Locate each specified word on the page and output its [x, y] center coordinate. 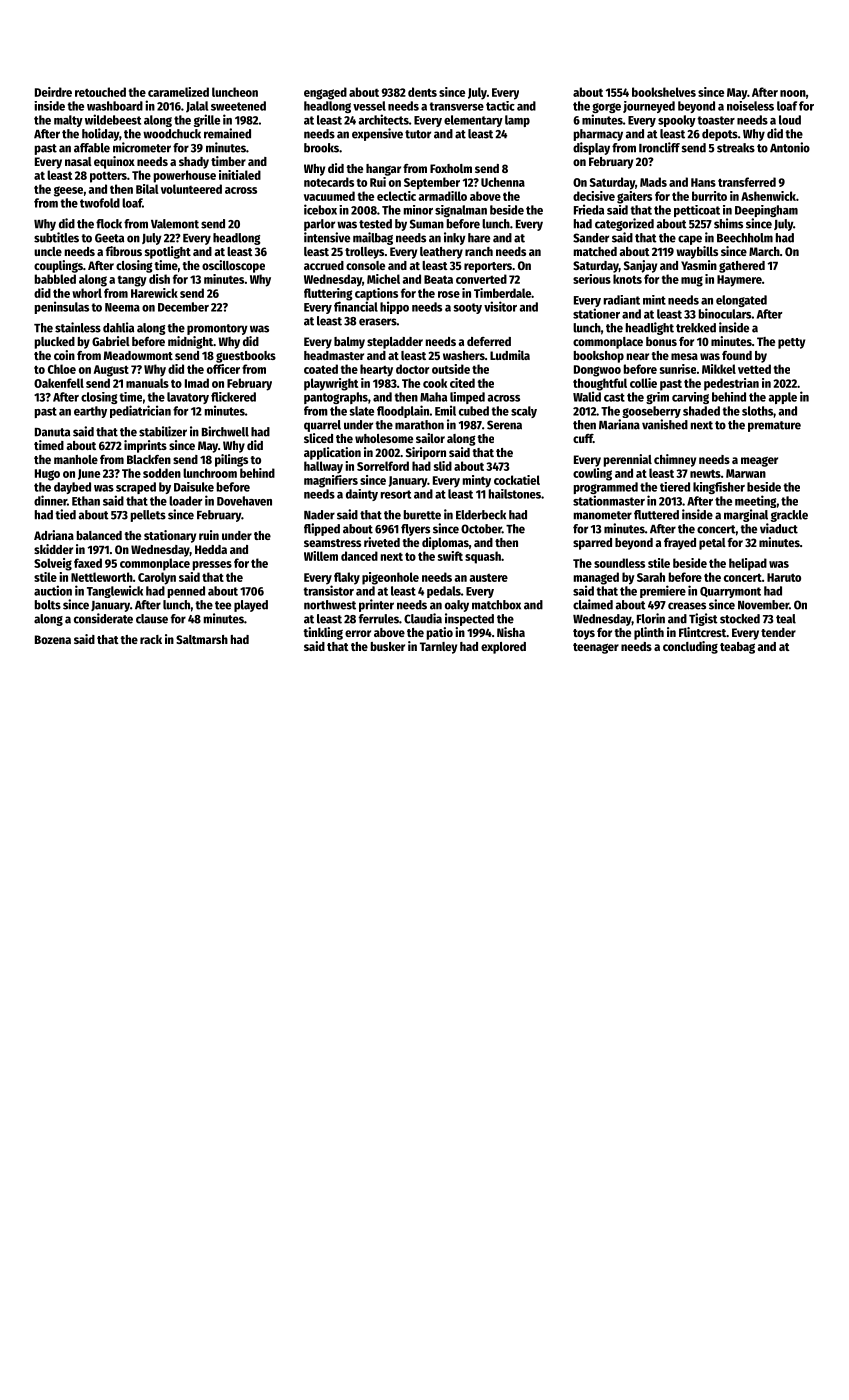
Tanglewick [115, 591]
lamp [517, 121]
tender [778, 632]
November [763, 605]
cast [614, 397]
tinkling [323, 633]
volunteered [191, 189]
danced [359, 556]
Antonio [790, 147]
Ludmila [510, 355]
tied [65, 514]
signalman [461, 211]
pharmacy [598, 135]
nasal [78, 161]
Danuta [52, 432]
